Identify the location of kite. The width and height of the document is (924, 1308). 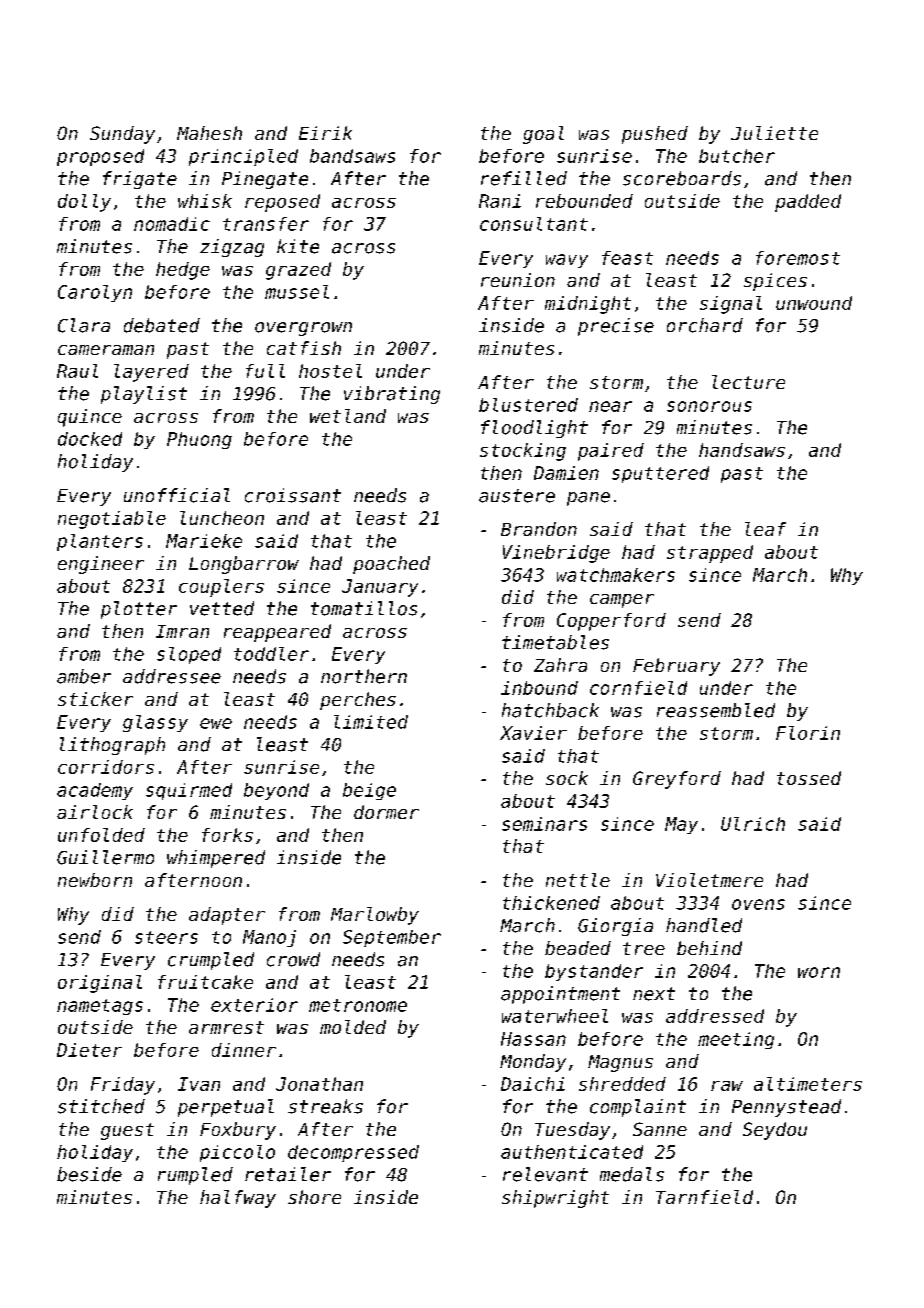
(298, 246).
